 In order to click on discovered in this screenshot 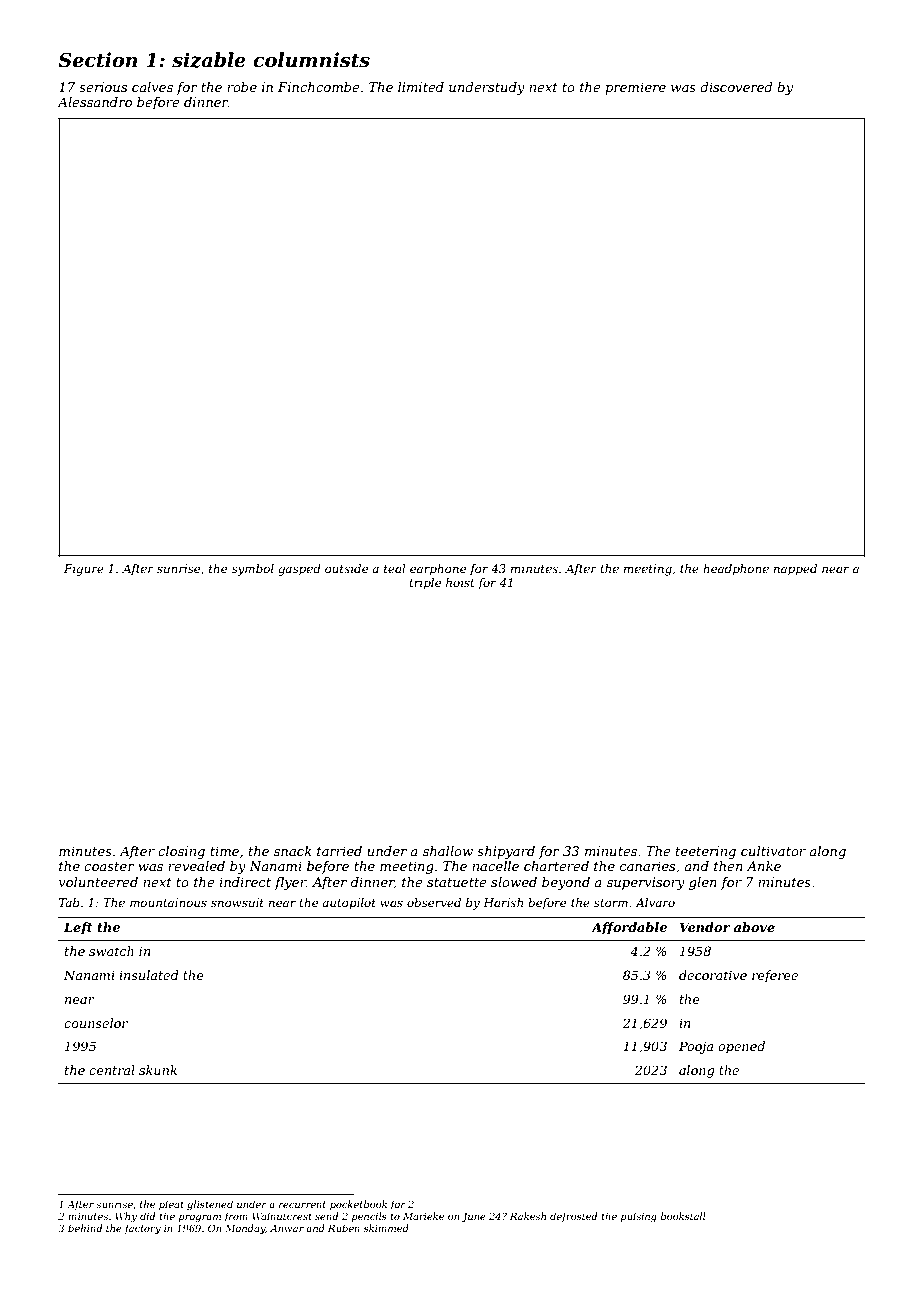, I will do `click(736, 87)`.
